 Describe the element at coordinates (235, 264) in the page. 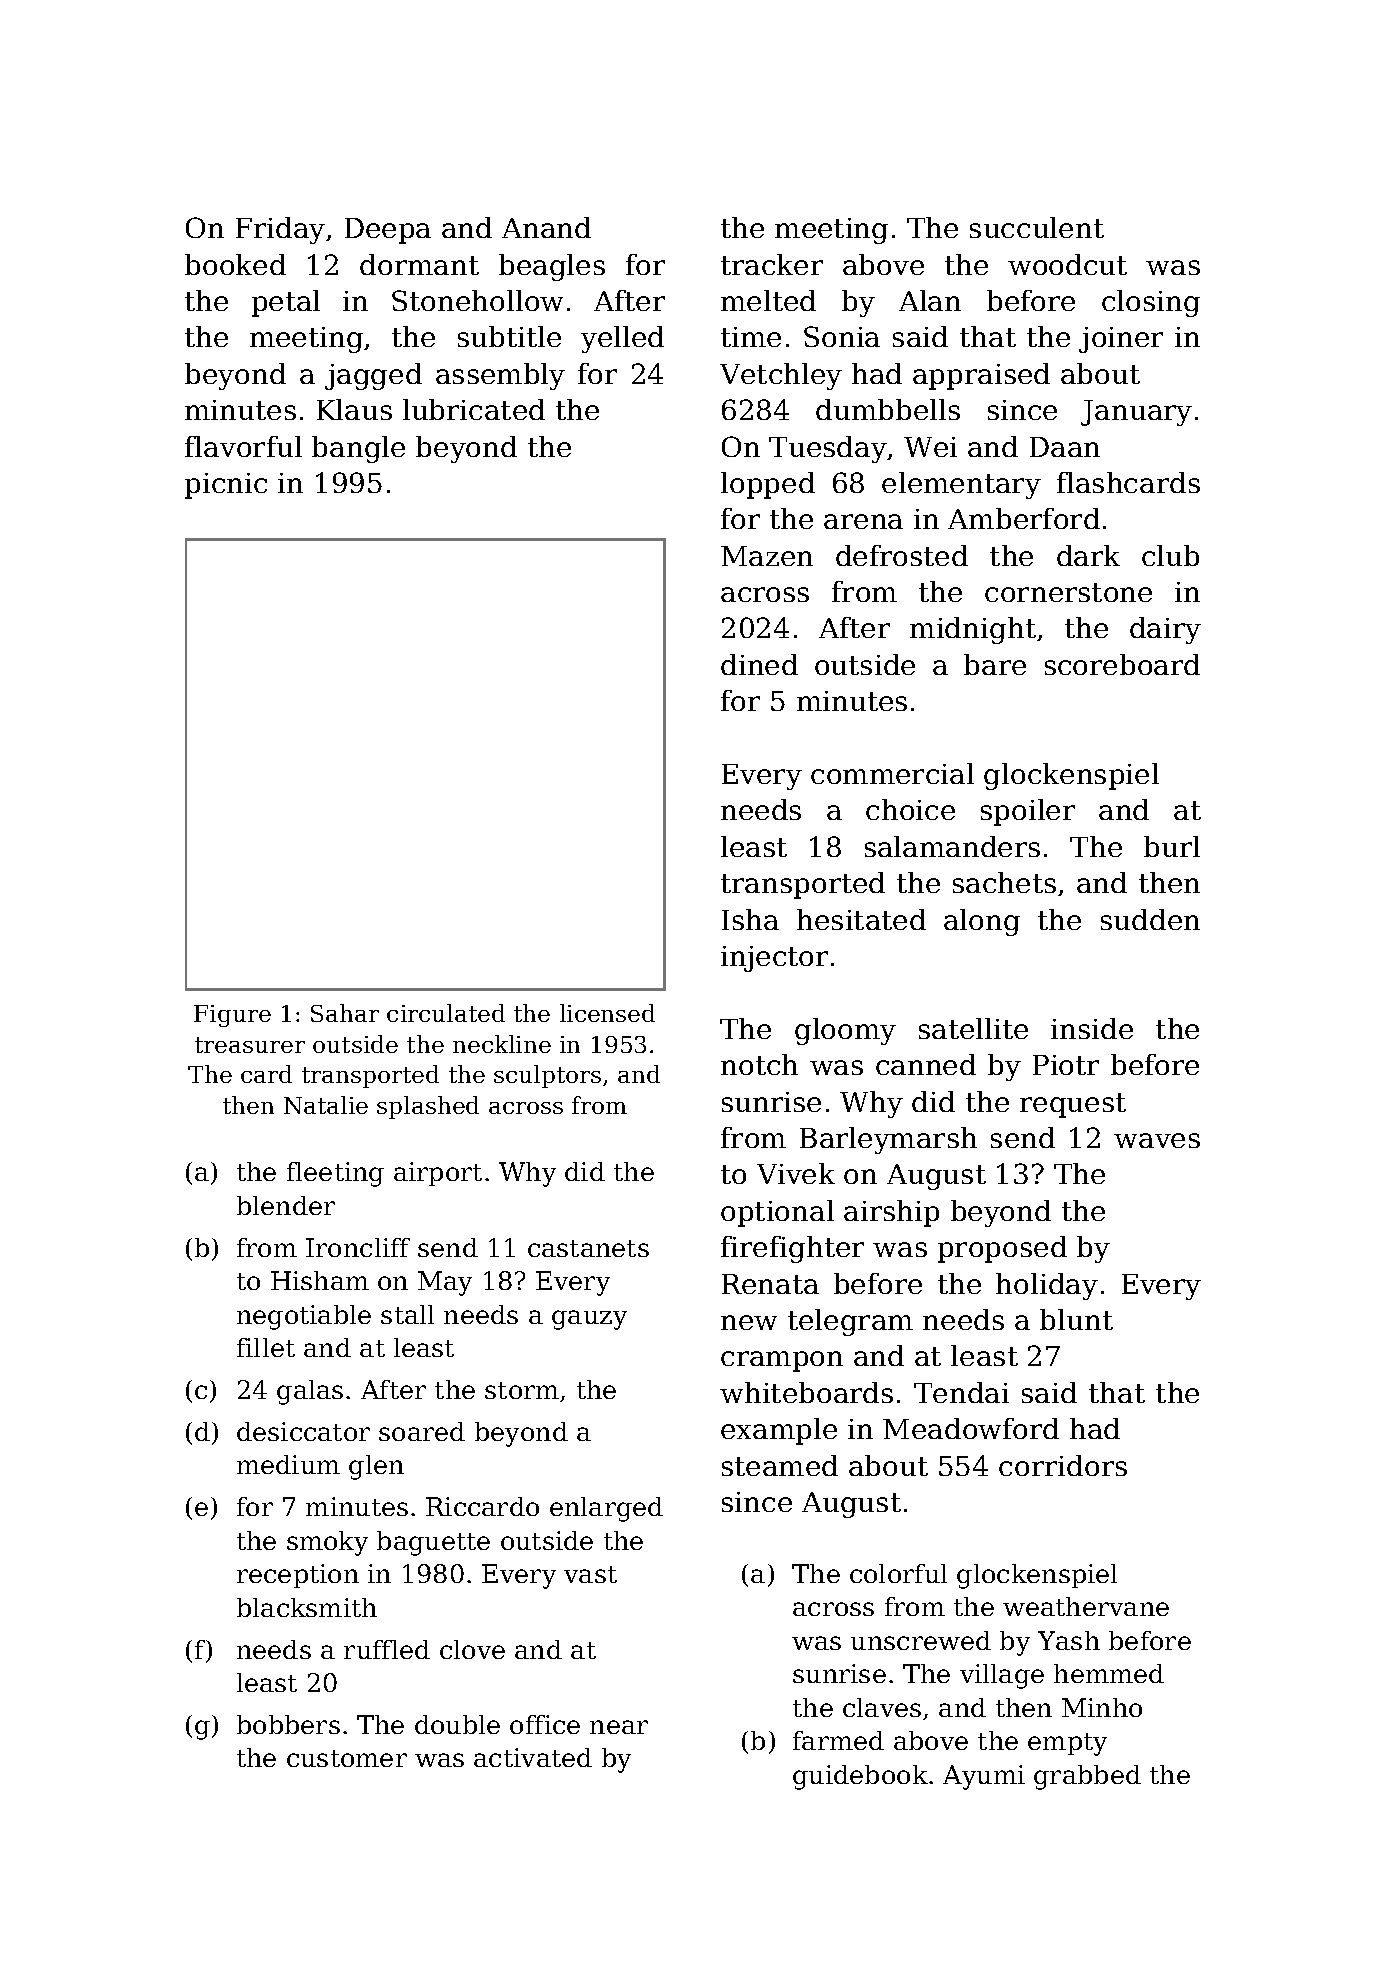

I see `booked` at that location.
